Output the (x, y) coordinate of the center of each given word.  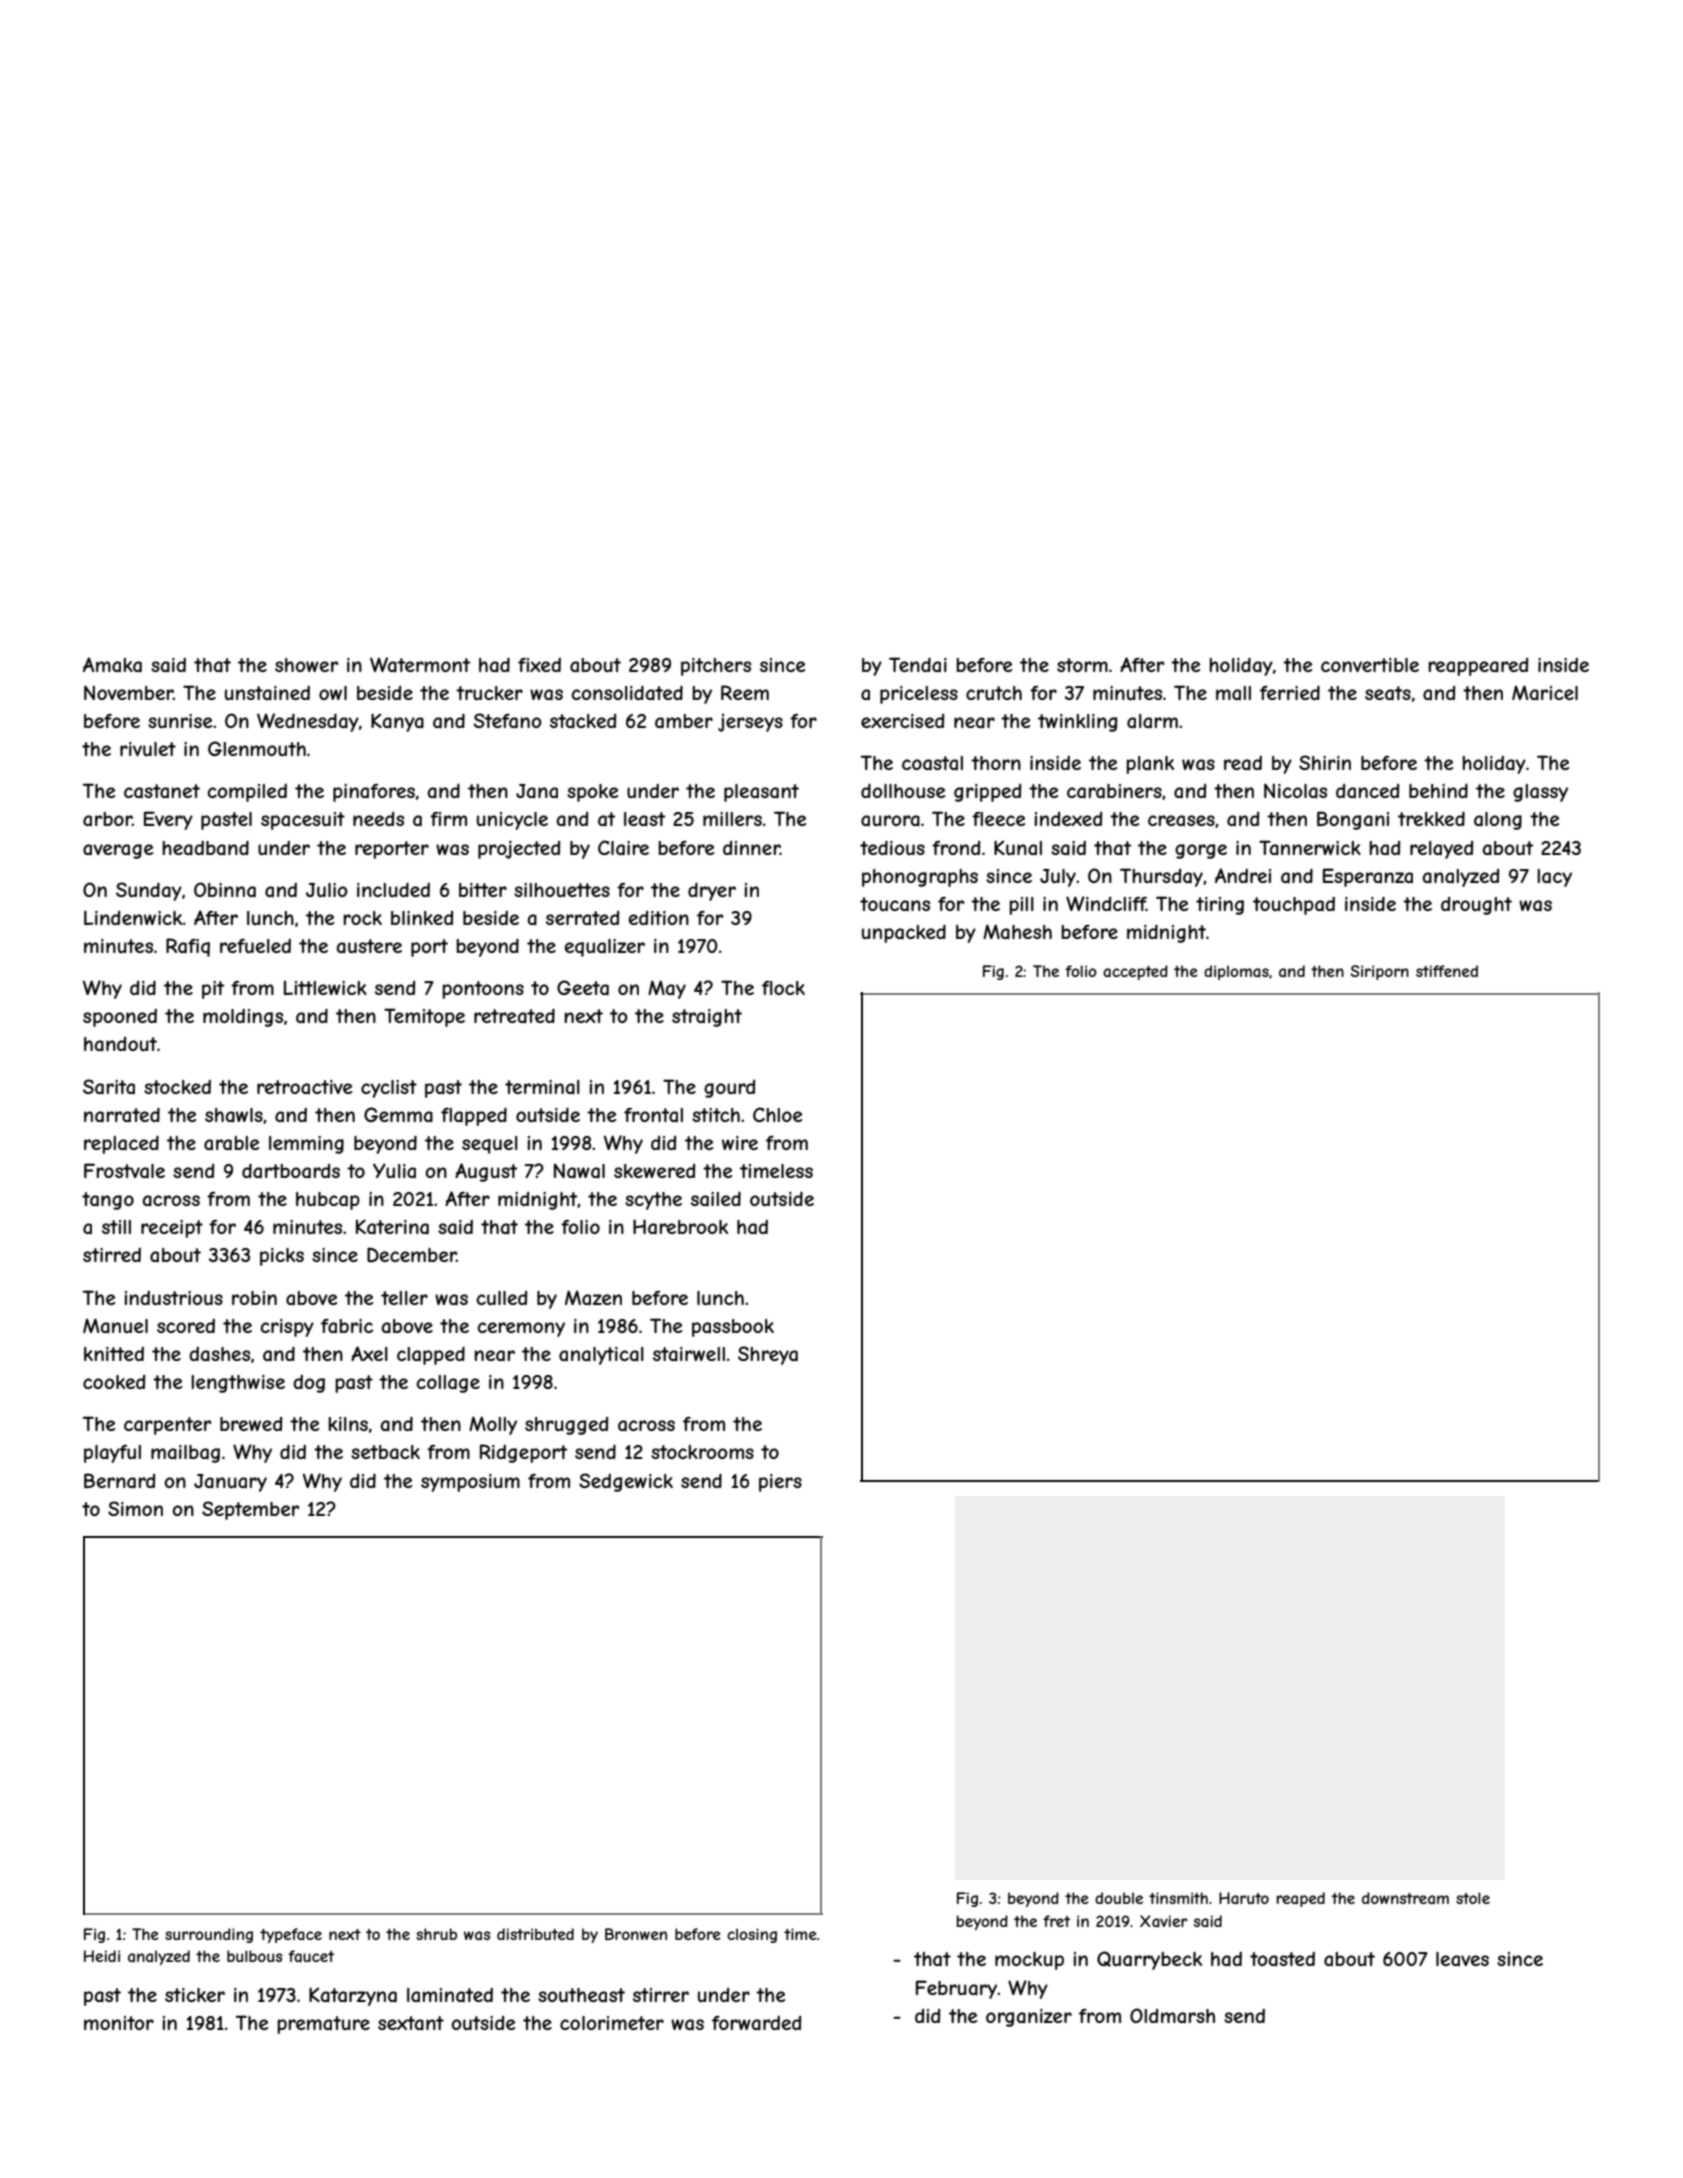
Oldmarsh (1172, 2015)
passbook (733, 1328)
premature (323, 2025)
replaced (121, 1144)
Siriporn (1379, 972)
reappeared (1478, 667)
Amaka (112, 665)
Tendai (918, 664)
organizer (1029, 2018)
